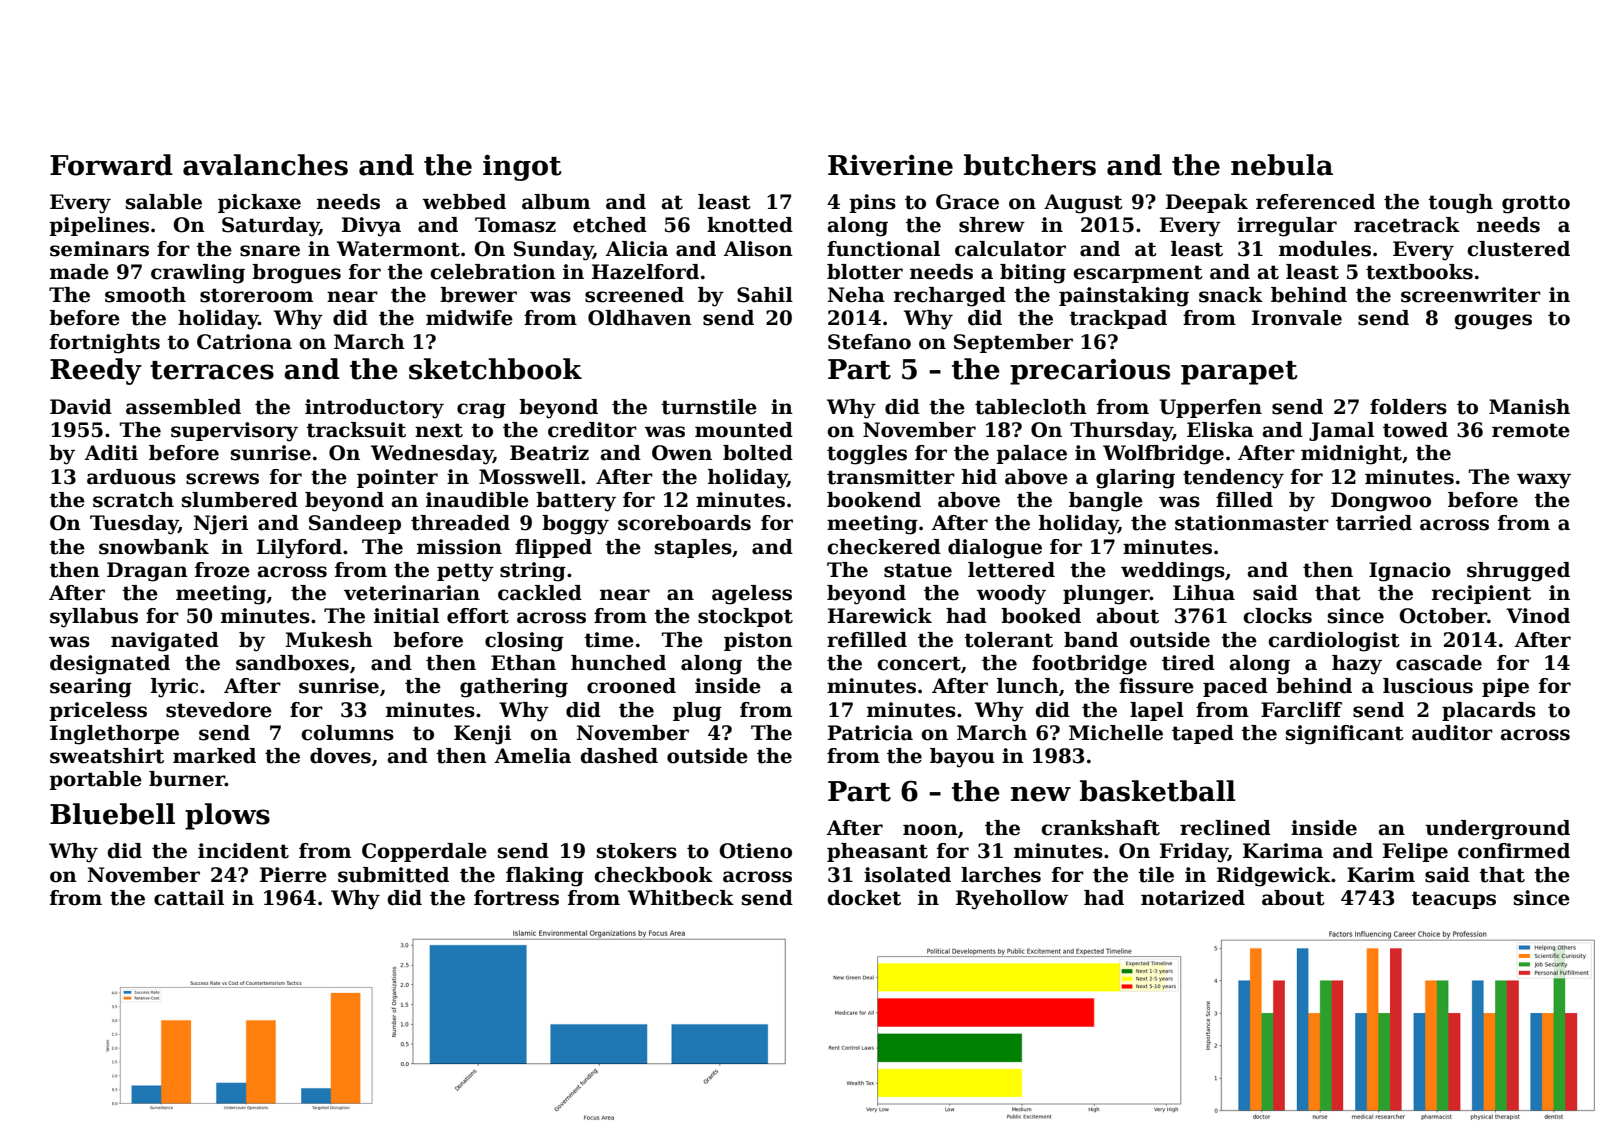 The width and height of the screenshot is (1620, 1146). Describe the element at coordinates (459, 547) in the screenshot. I see `mission` at that location.
